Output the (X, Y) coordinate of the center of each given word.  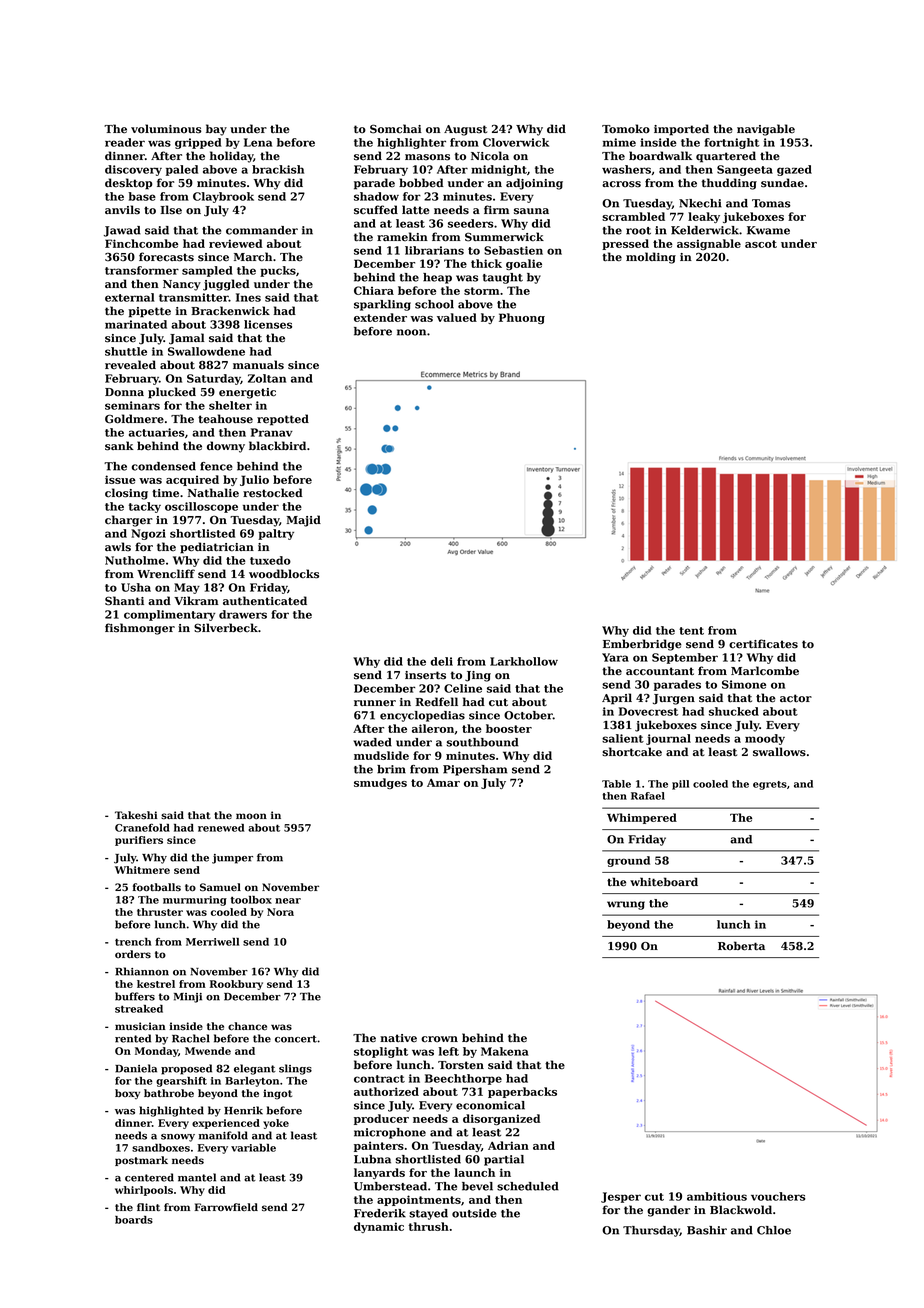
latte (416, 210)
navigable (766, 130)
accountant (660, 671)
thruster (160, 912)
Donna (124, 392)
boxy (127, 1094)
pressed (625, 244)
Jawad (122, 231)
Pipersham (475, 770)
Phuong (522, 318)
